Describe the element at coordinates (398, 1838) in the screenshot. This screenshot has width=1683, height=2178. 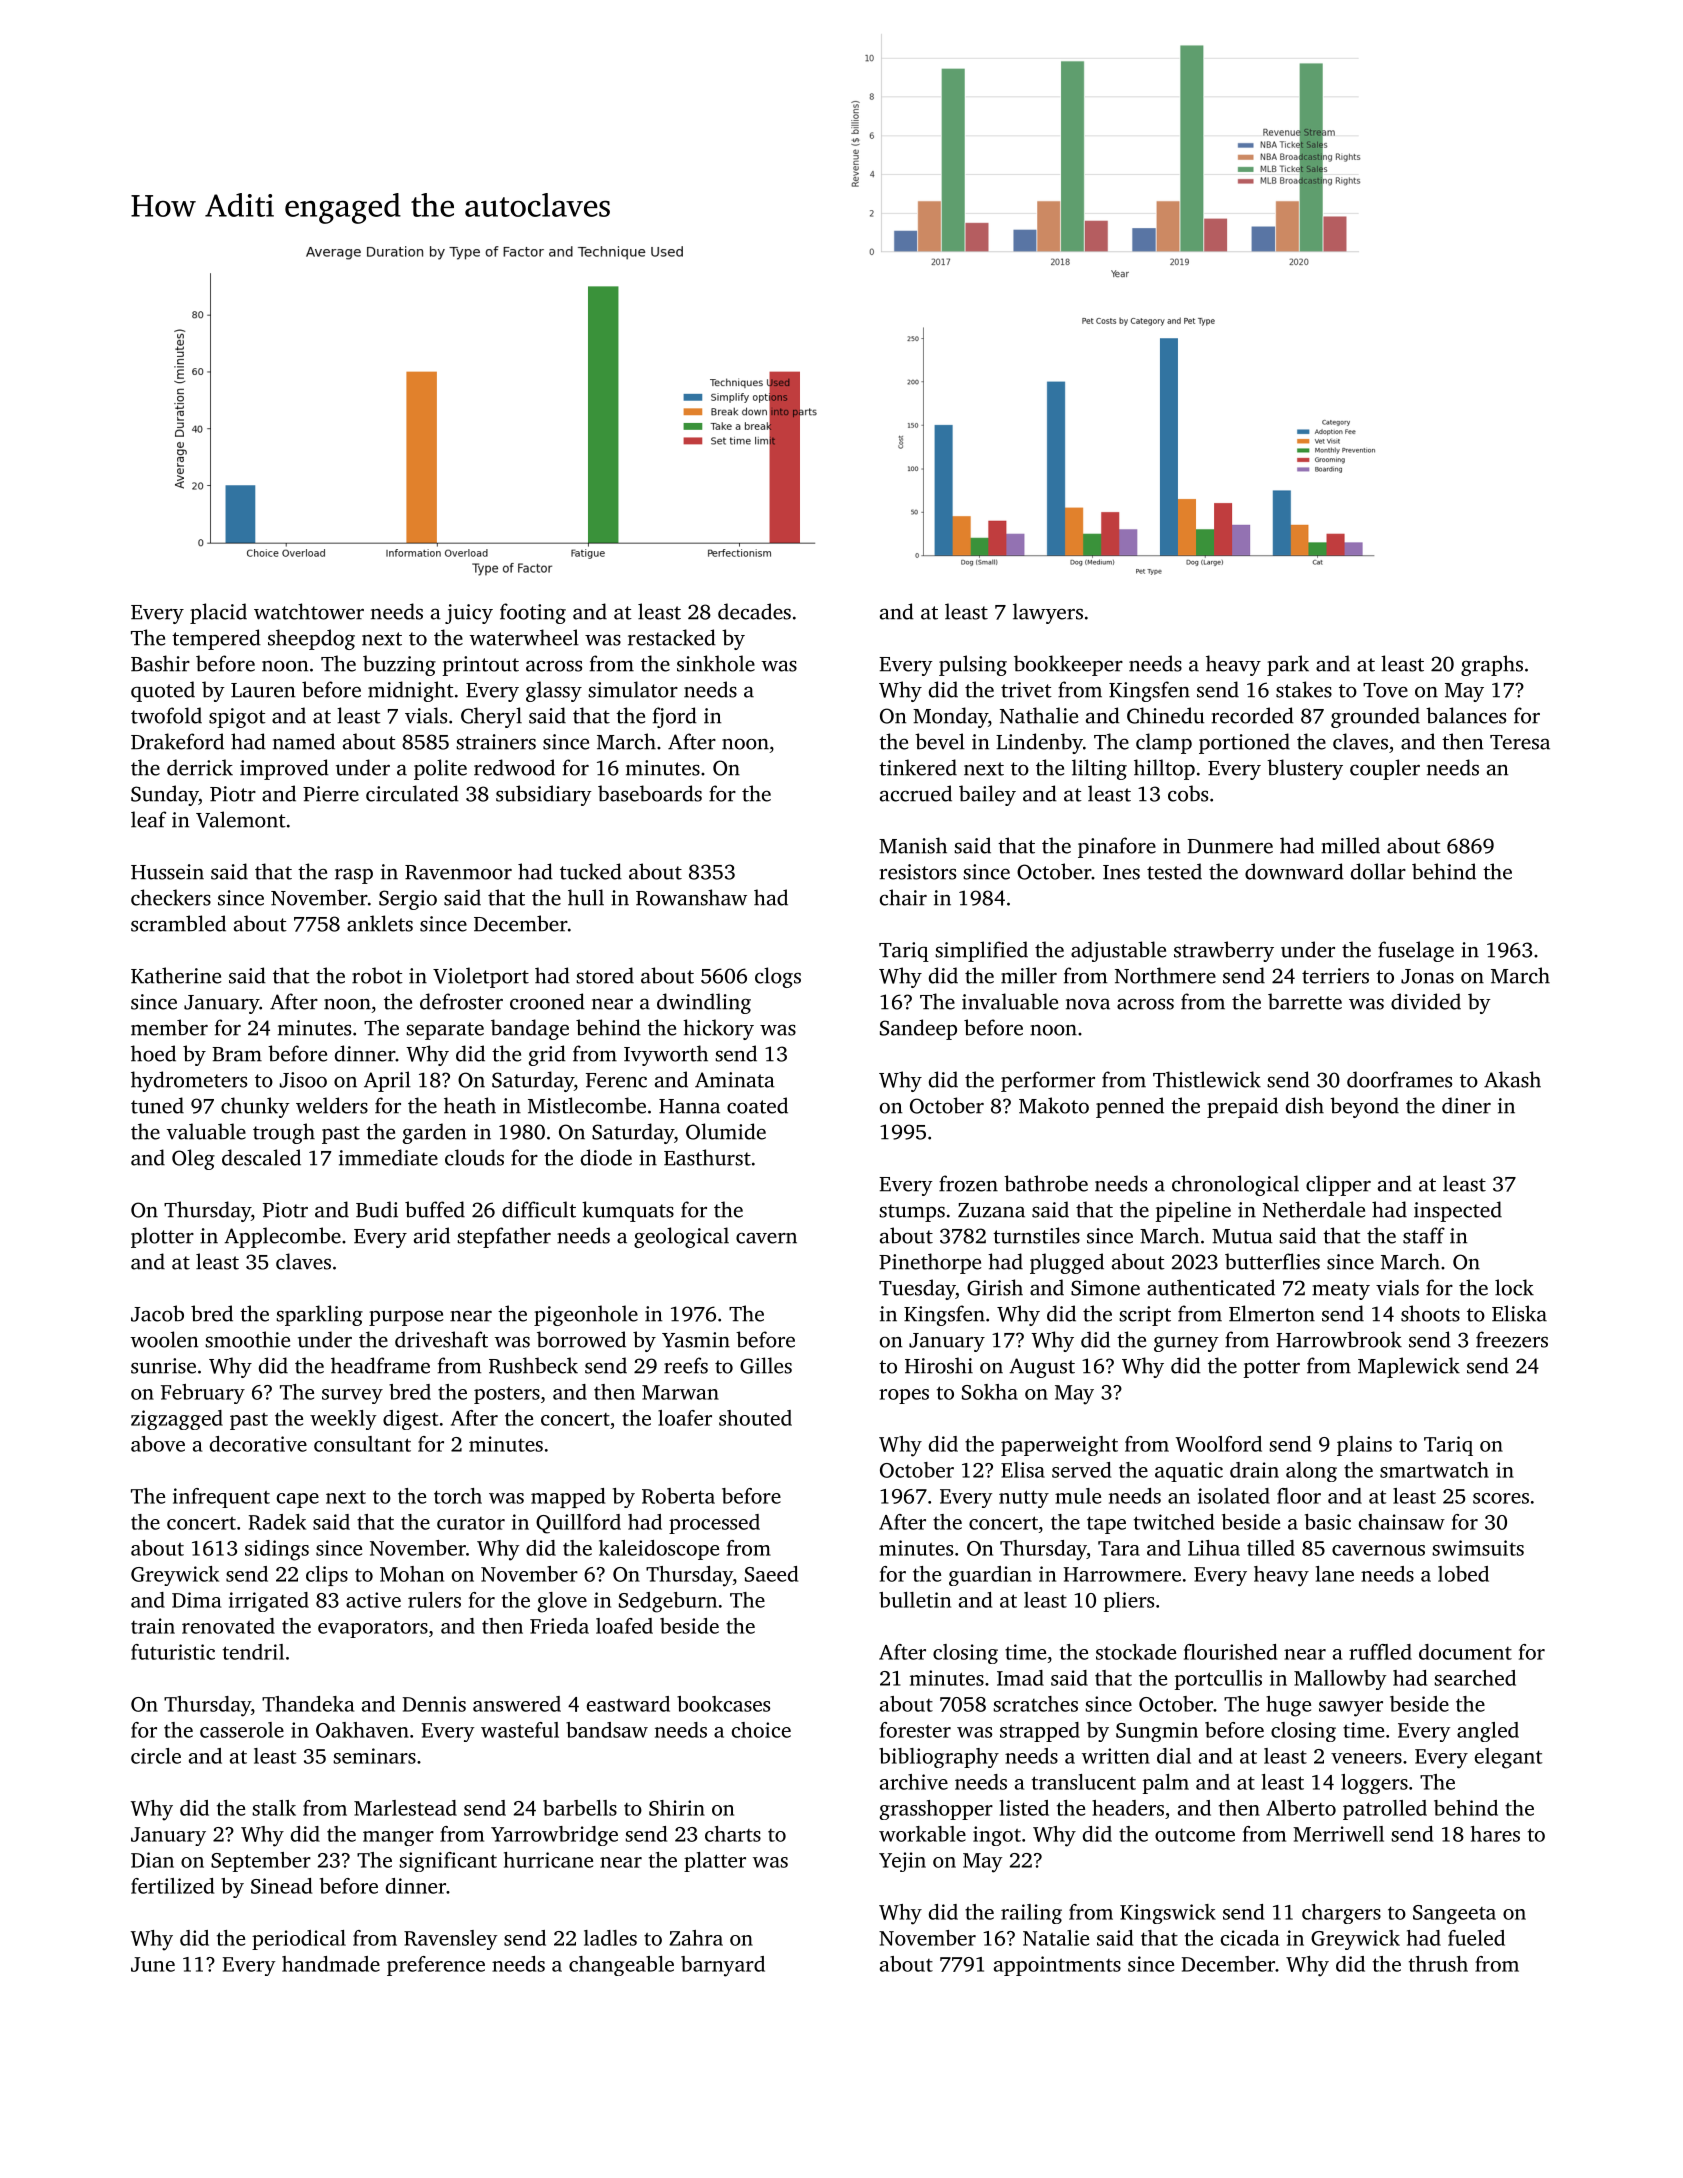
I see `manger` at that location.
